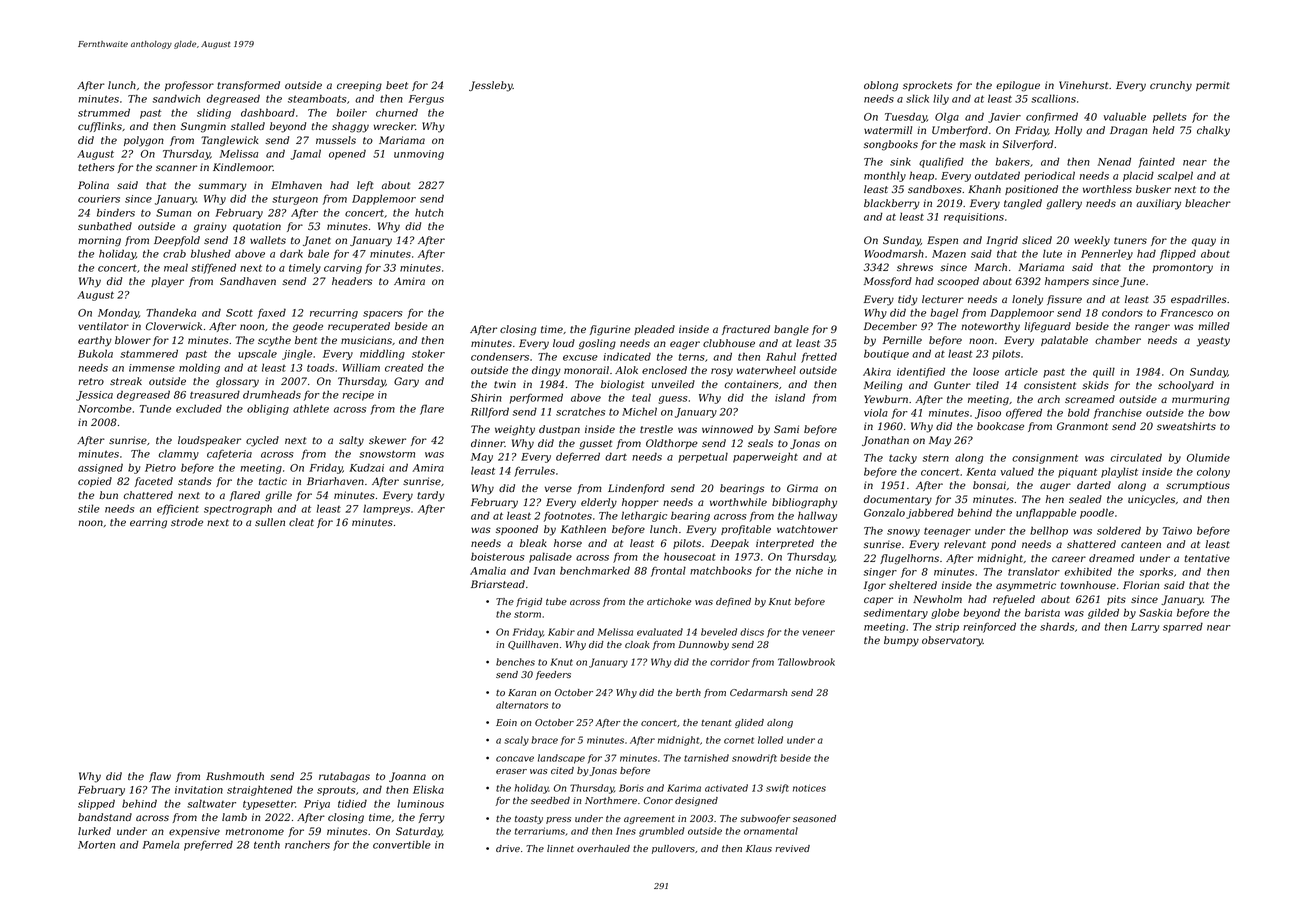 Image resolution: width=1308 pixels, height=924 pixels. I want to click on blackberry, so click(892, 204).
